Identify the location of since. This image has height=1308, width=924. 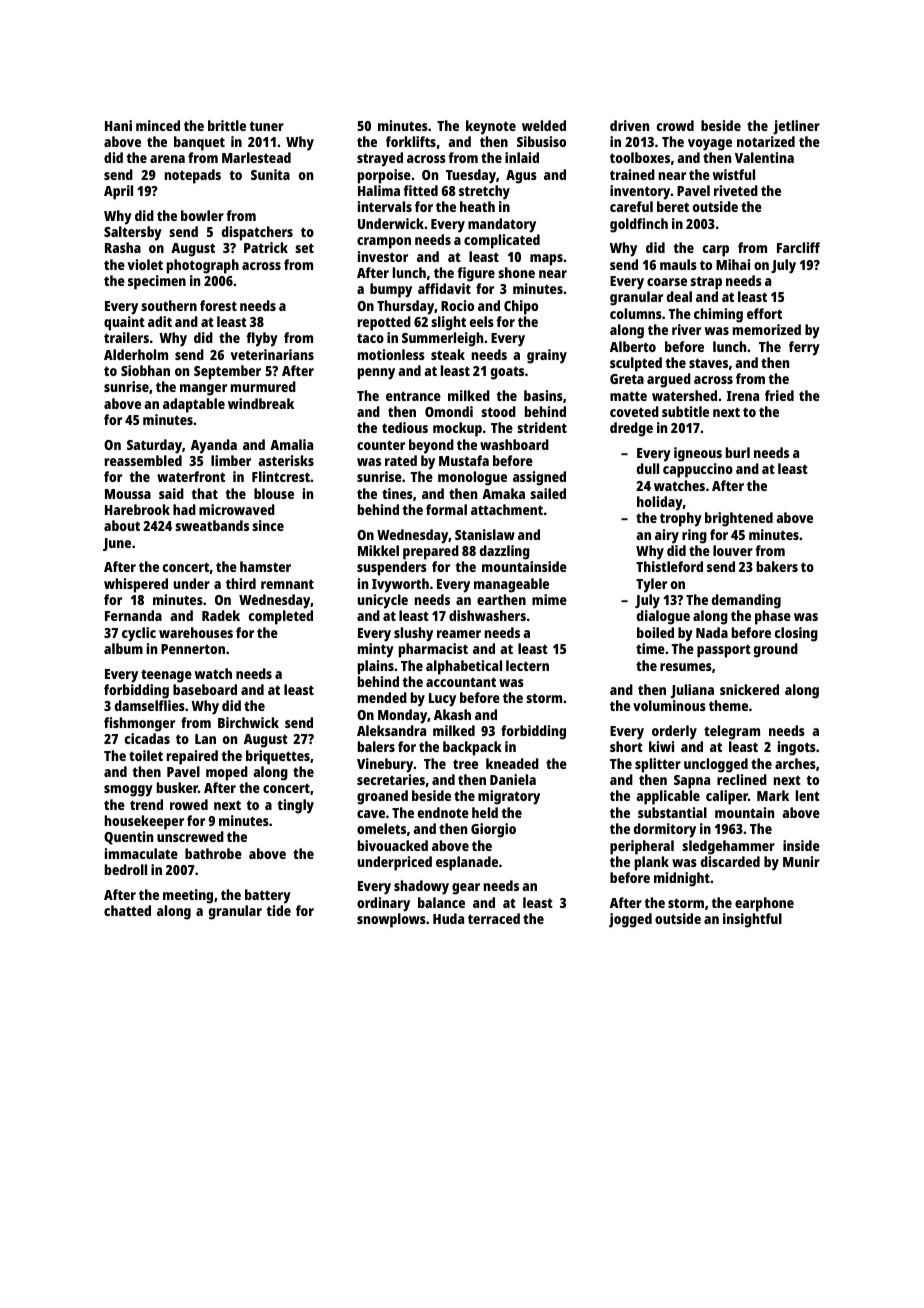
(268, 525).
